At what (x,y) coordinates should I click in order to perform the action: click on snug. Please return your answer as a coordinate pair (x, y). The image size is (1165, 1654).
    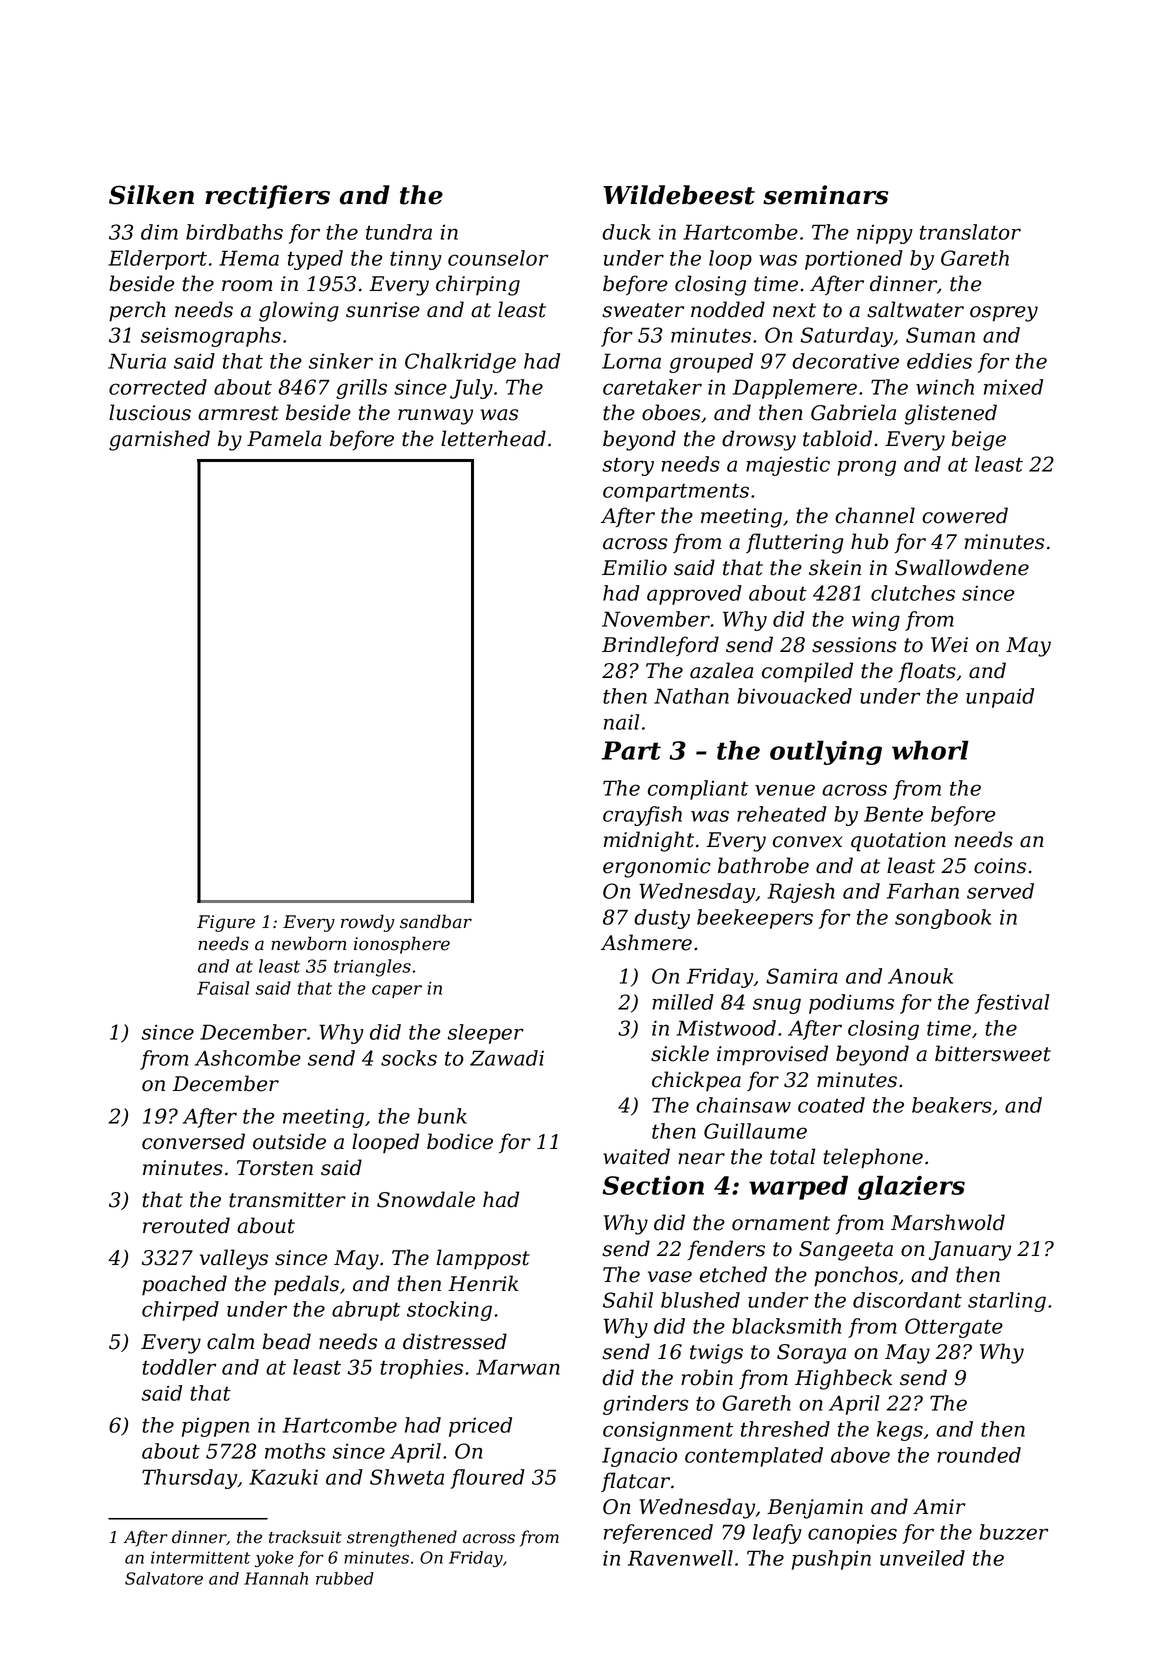
    Looking at the image, I should click on (777, 1006).
